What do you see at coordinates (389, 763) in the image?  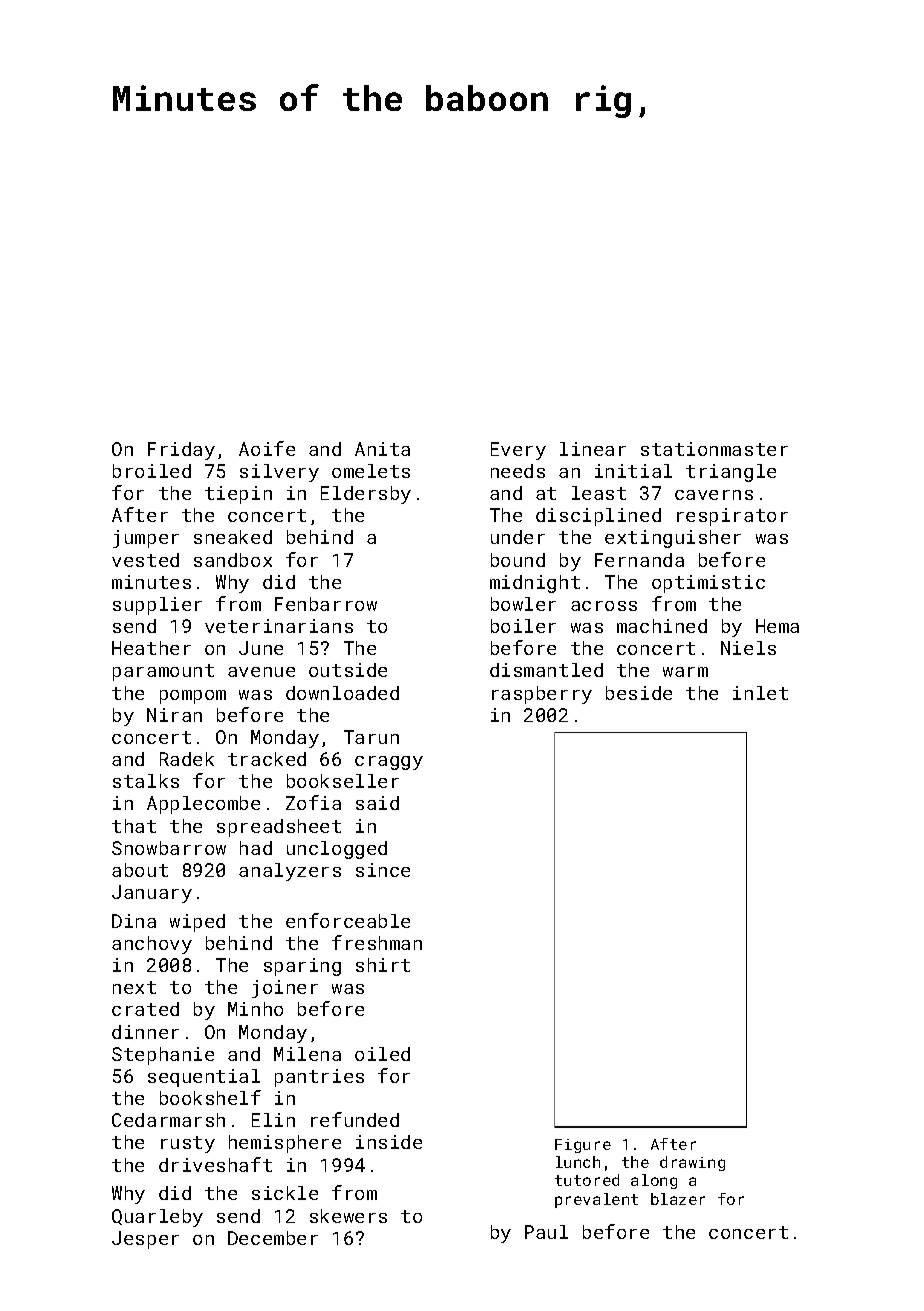 I see `craggy` at bounding box center [389, 763].
